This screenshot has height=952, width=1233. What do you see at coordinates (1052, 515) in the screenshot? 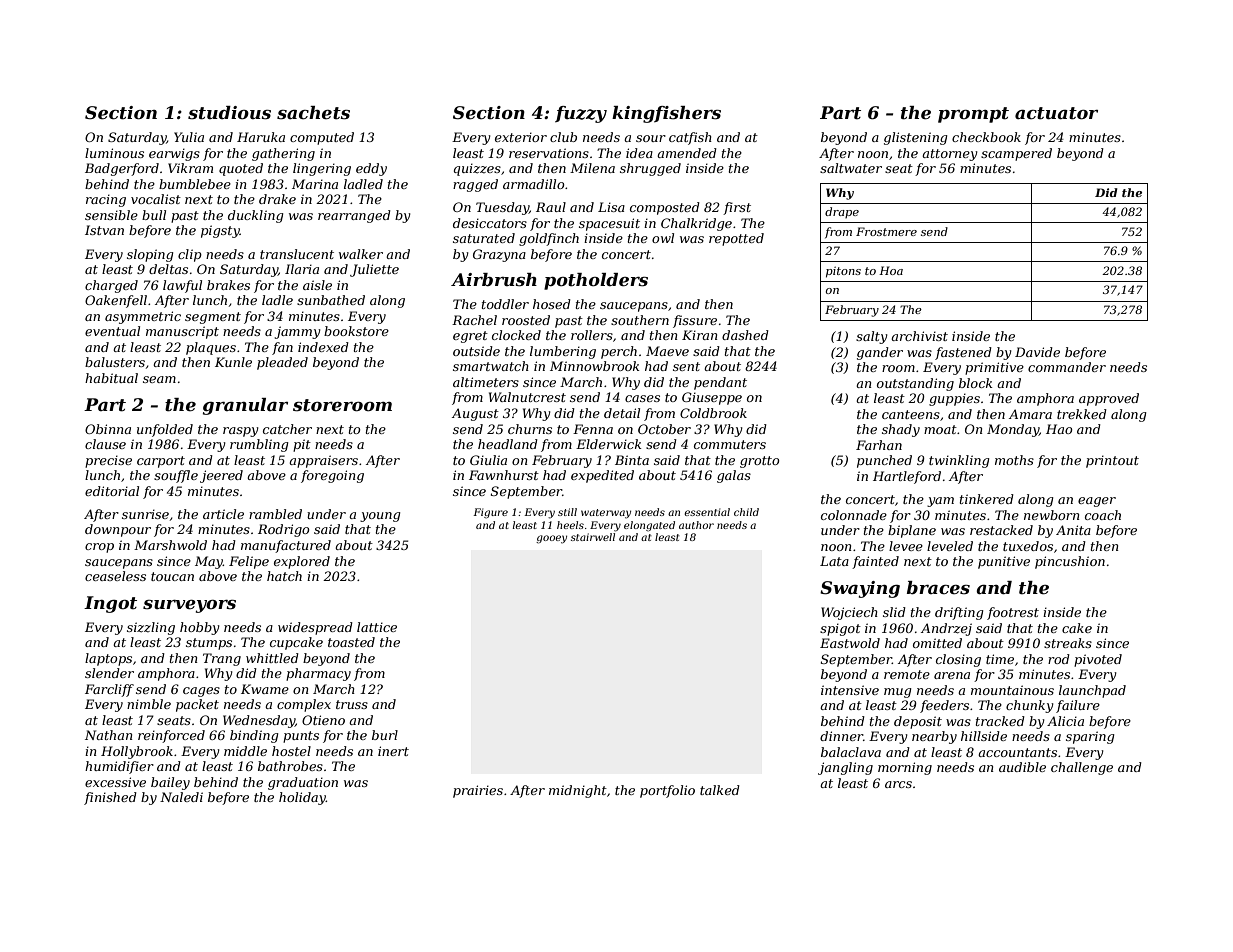
I see `newborn` at bounding box center [1052, 515].
